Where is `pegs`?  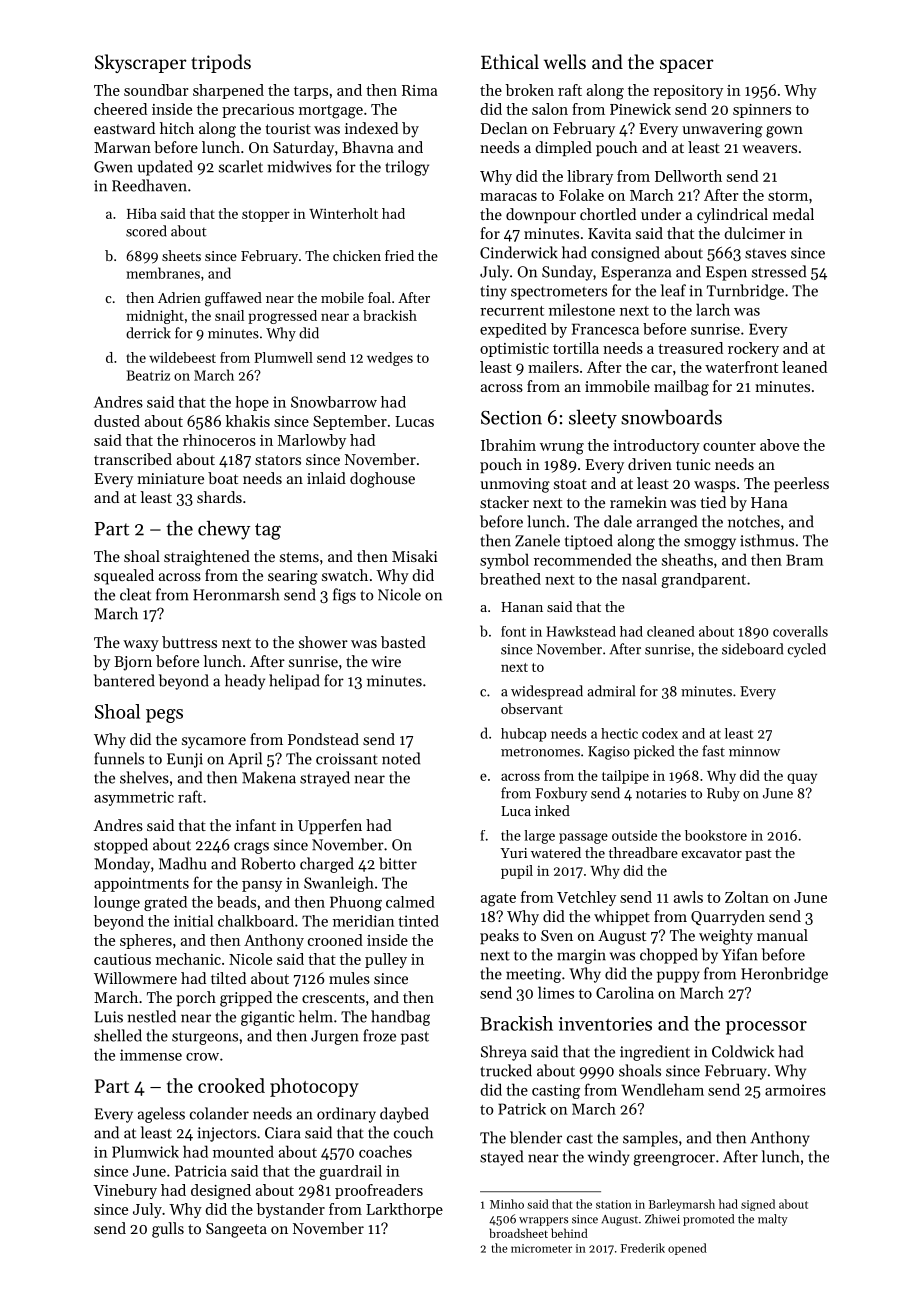 pegs is located at coordinates (164, 716).
